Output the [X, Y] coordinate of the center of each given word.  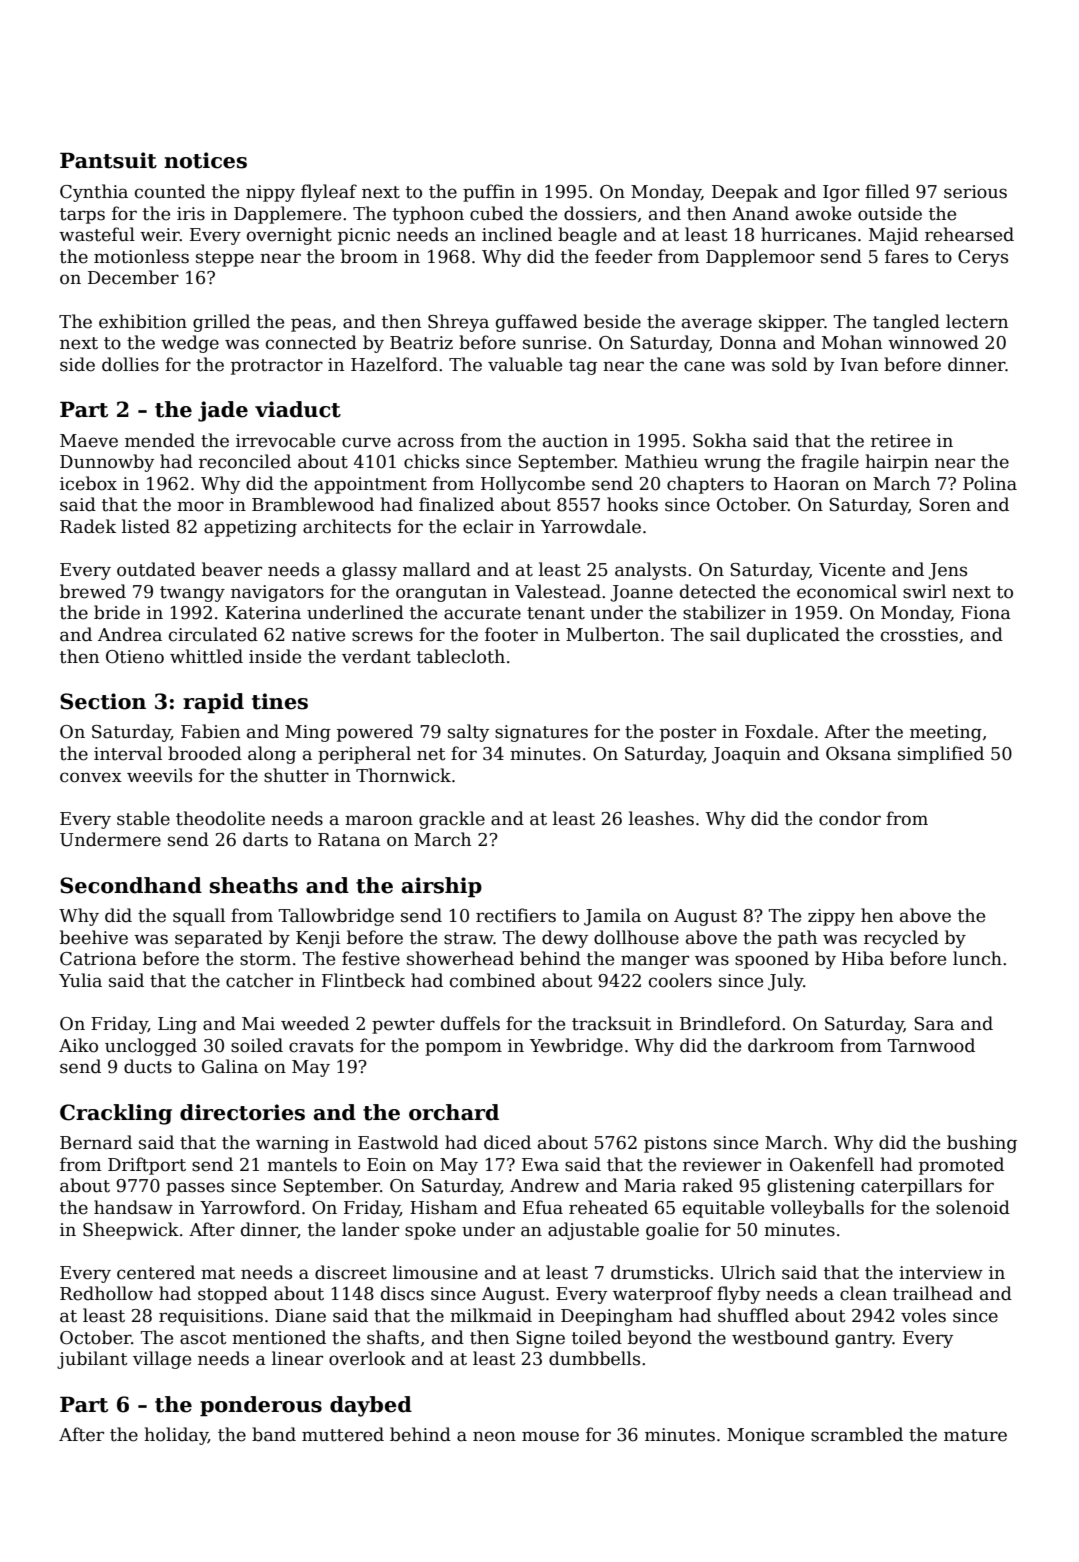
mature [975, 1435]
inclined [517, 234]
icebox [88, 483]
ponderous [261, 1406]
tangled [906, 323]
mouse [550, 1436]
